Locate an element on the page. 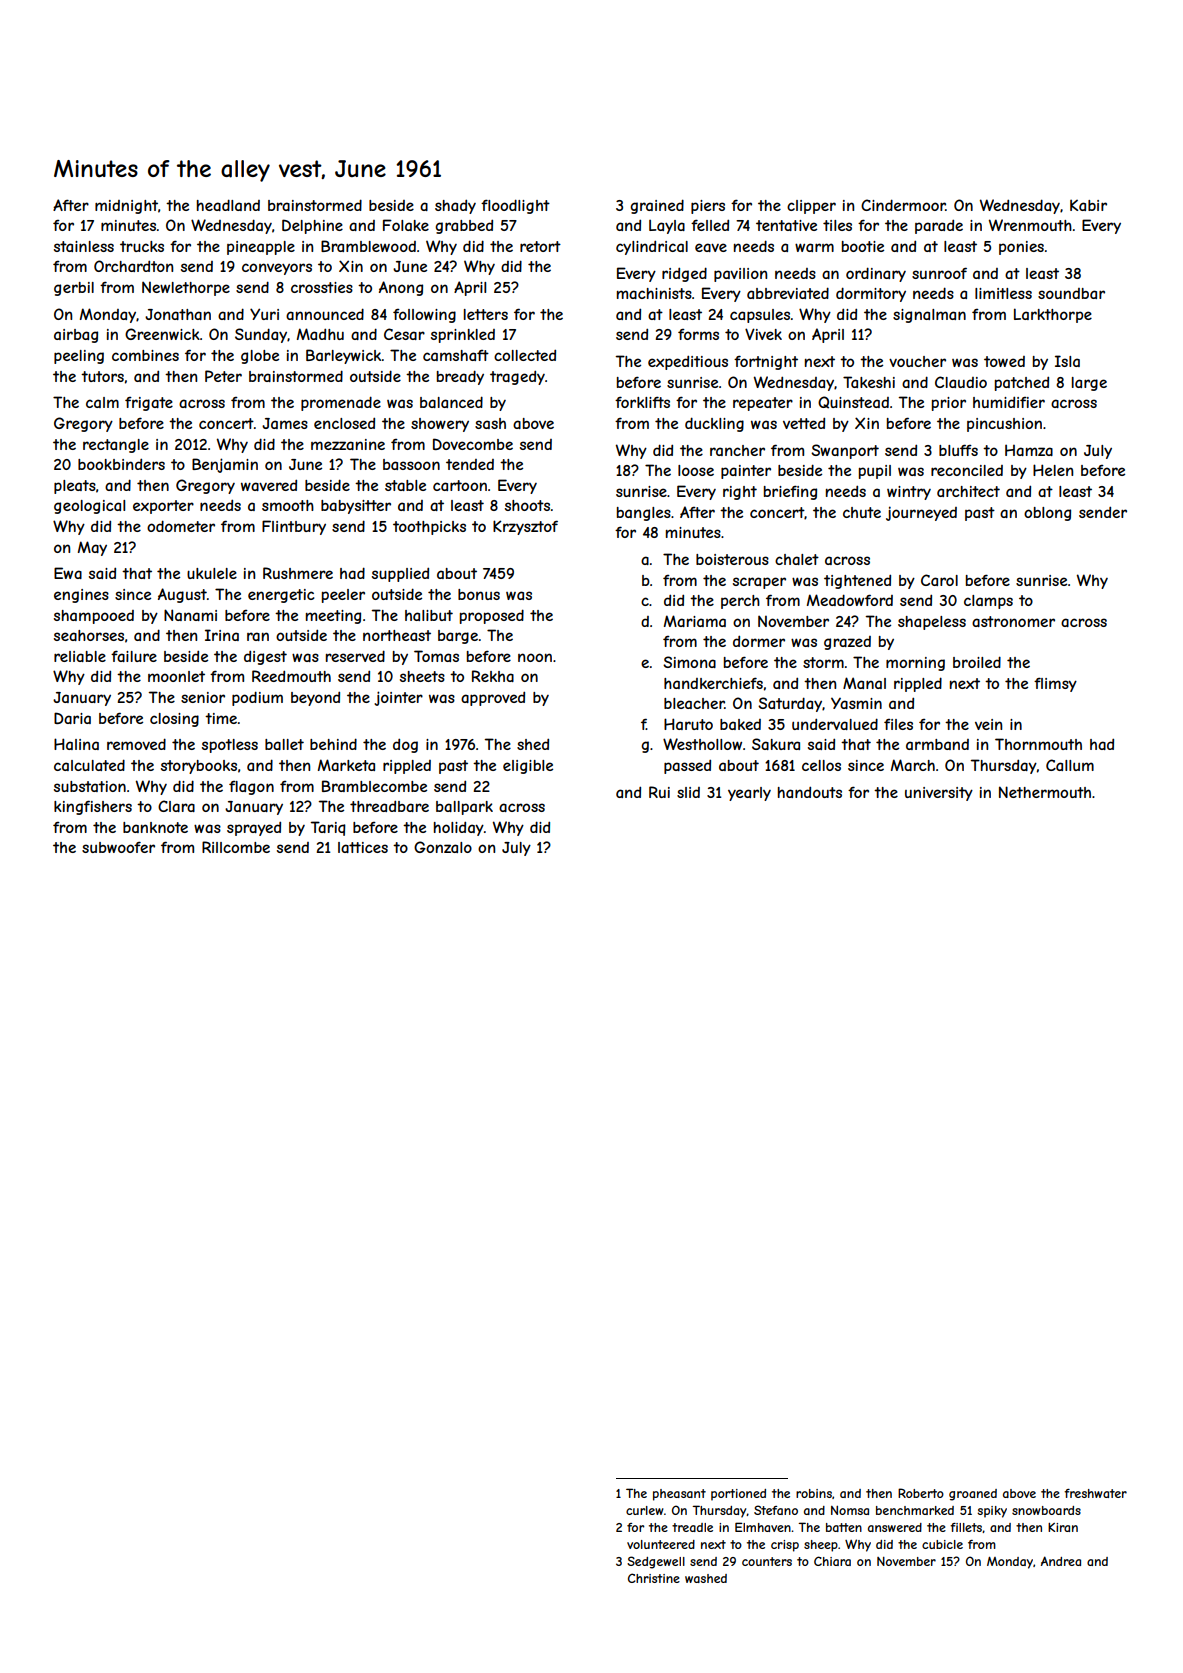 The width and height of the document is (1183, 1673). pincushion is located at coordinates (1004, 425).
